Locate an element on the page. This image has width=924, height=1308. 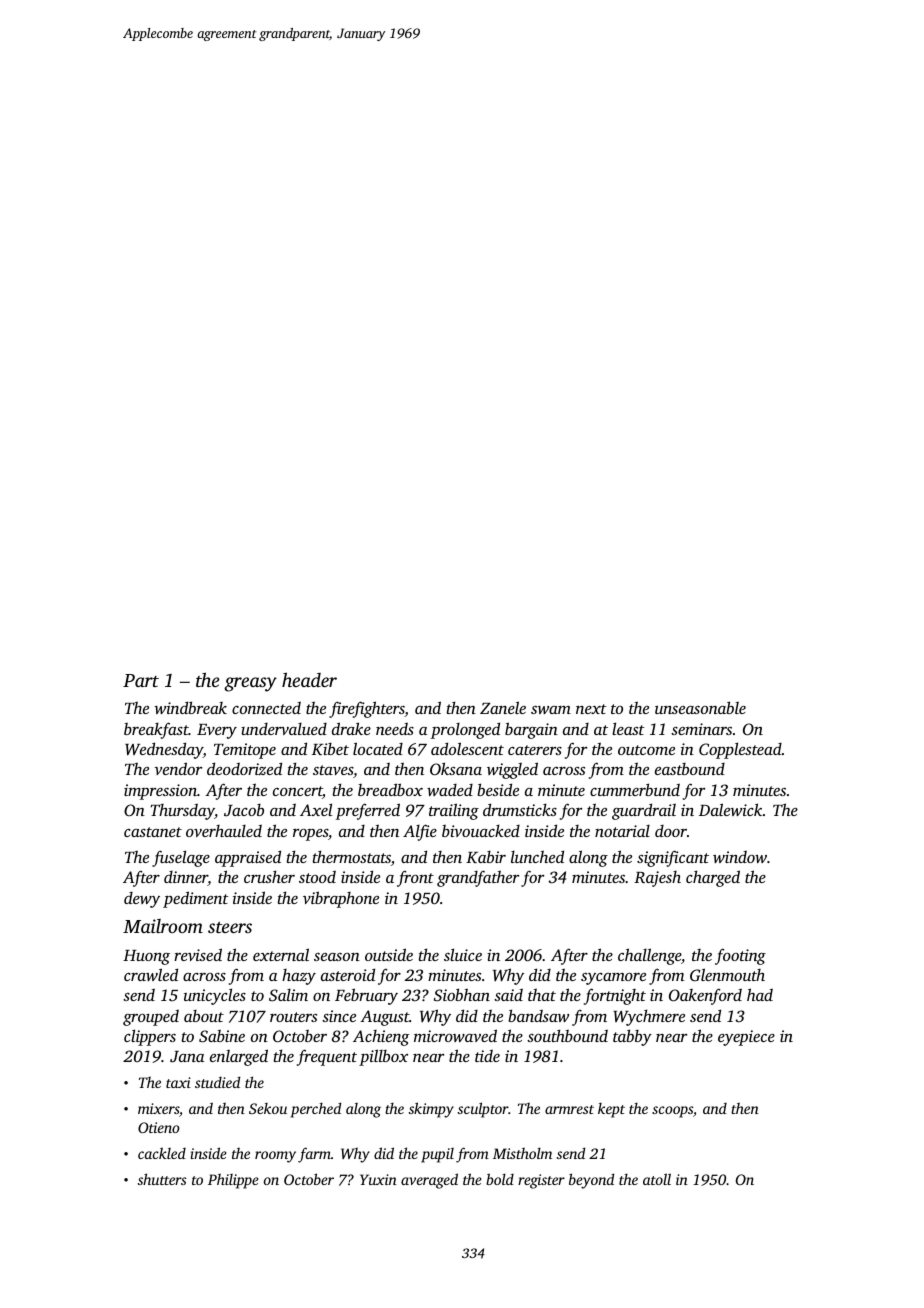
footing is located at coordinates (740, 956).
